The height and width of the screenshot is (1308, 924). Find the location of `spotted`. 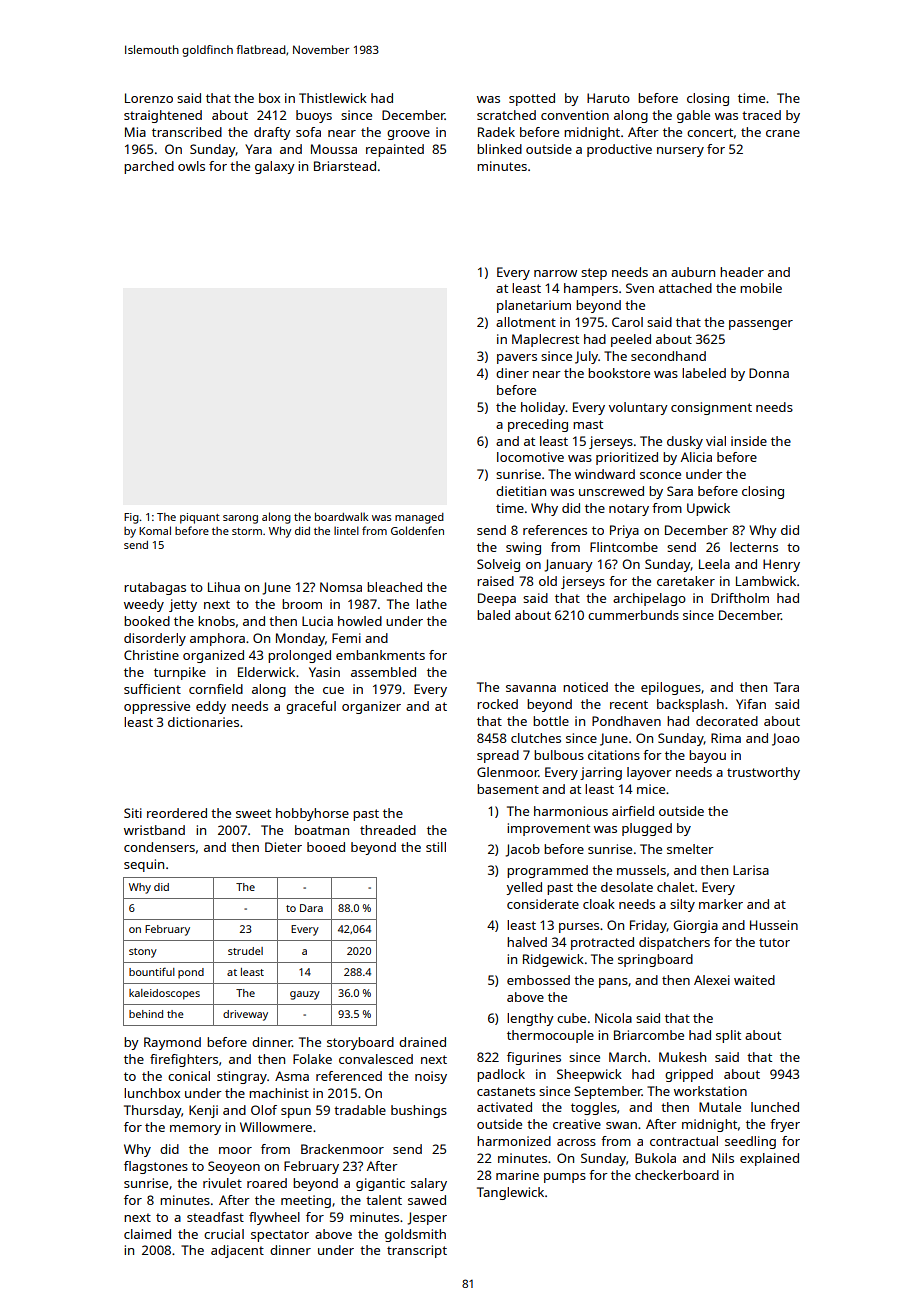

spotted is located at coordinates (532, 99).
